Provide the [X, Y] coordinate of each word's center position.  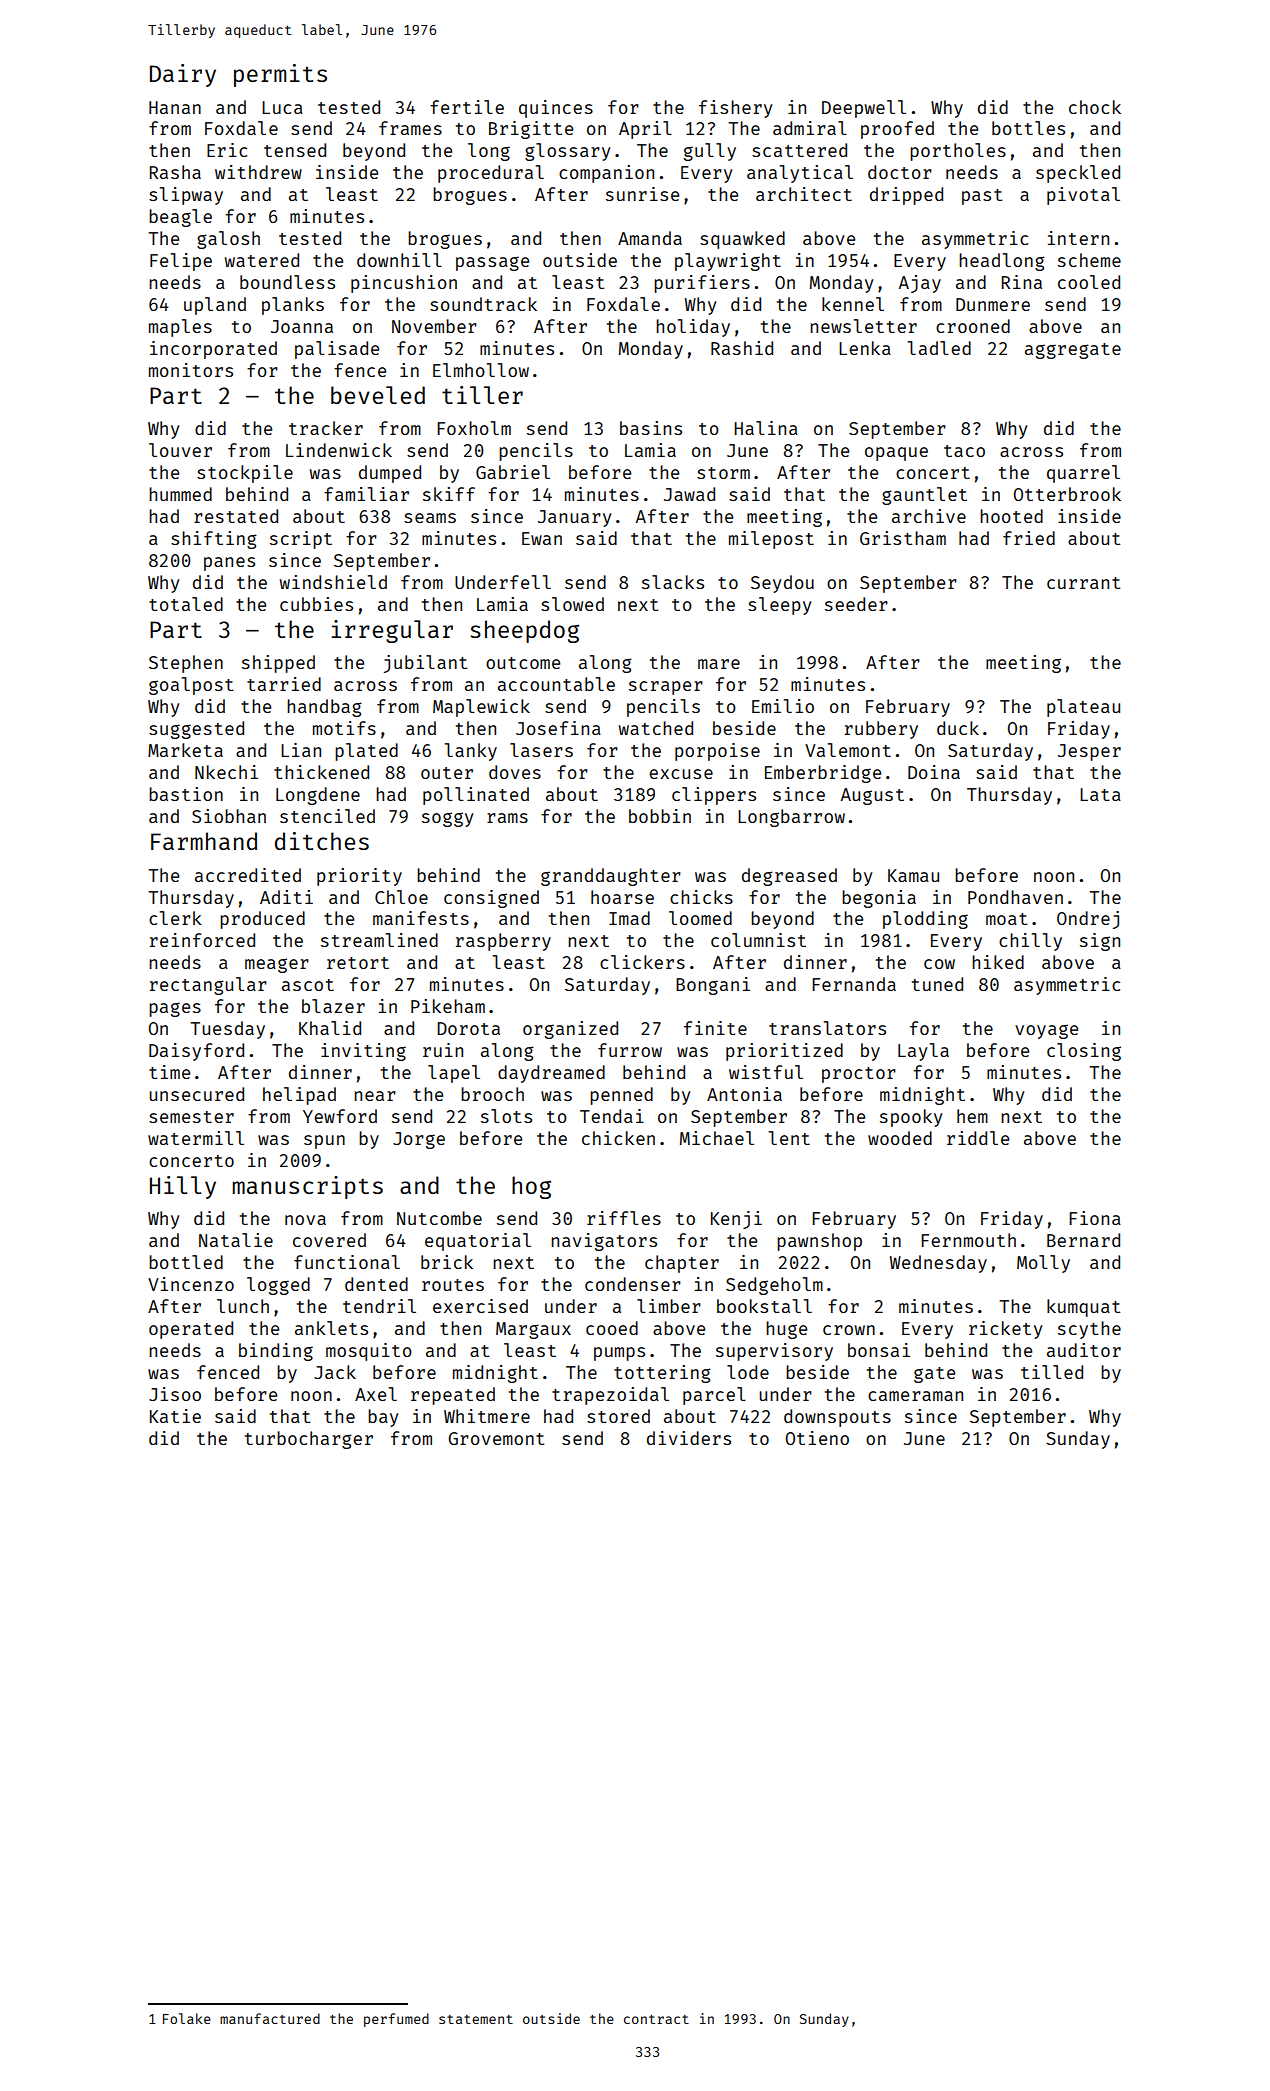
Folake [187, 2018]
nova [305, 1220]
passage [492, 263]
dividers [689, 1438]
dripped [906, 196]
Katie [175, 1416]
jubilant [425, 664]
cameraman [915, 1396]
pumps [619, 1354]
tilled [1052, 1372]
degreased [789, 877]
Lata [1100, 794]
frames [410, 128]
